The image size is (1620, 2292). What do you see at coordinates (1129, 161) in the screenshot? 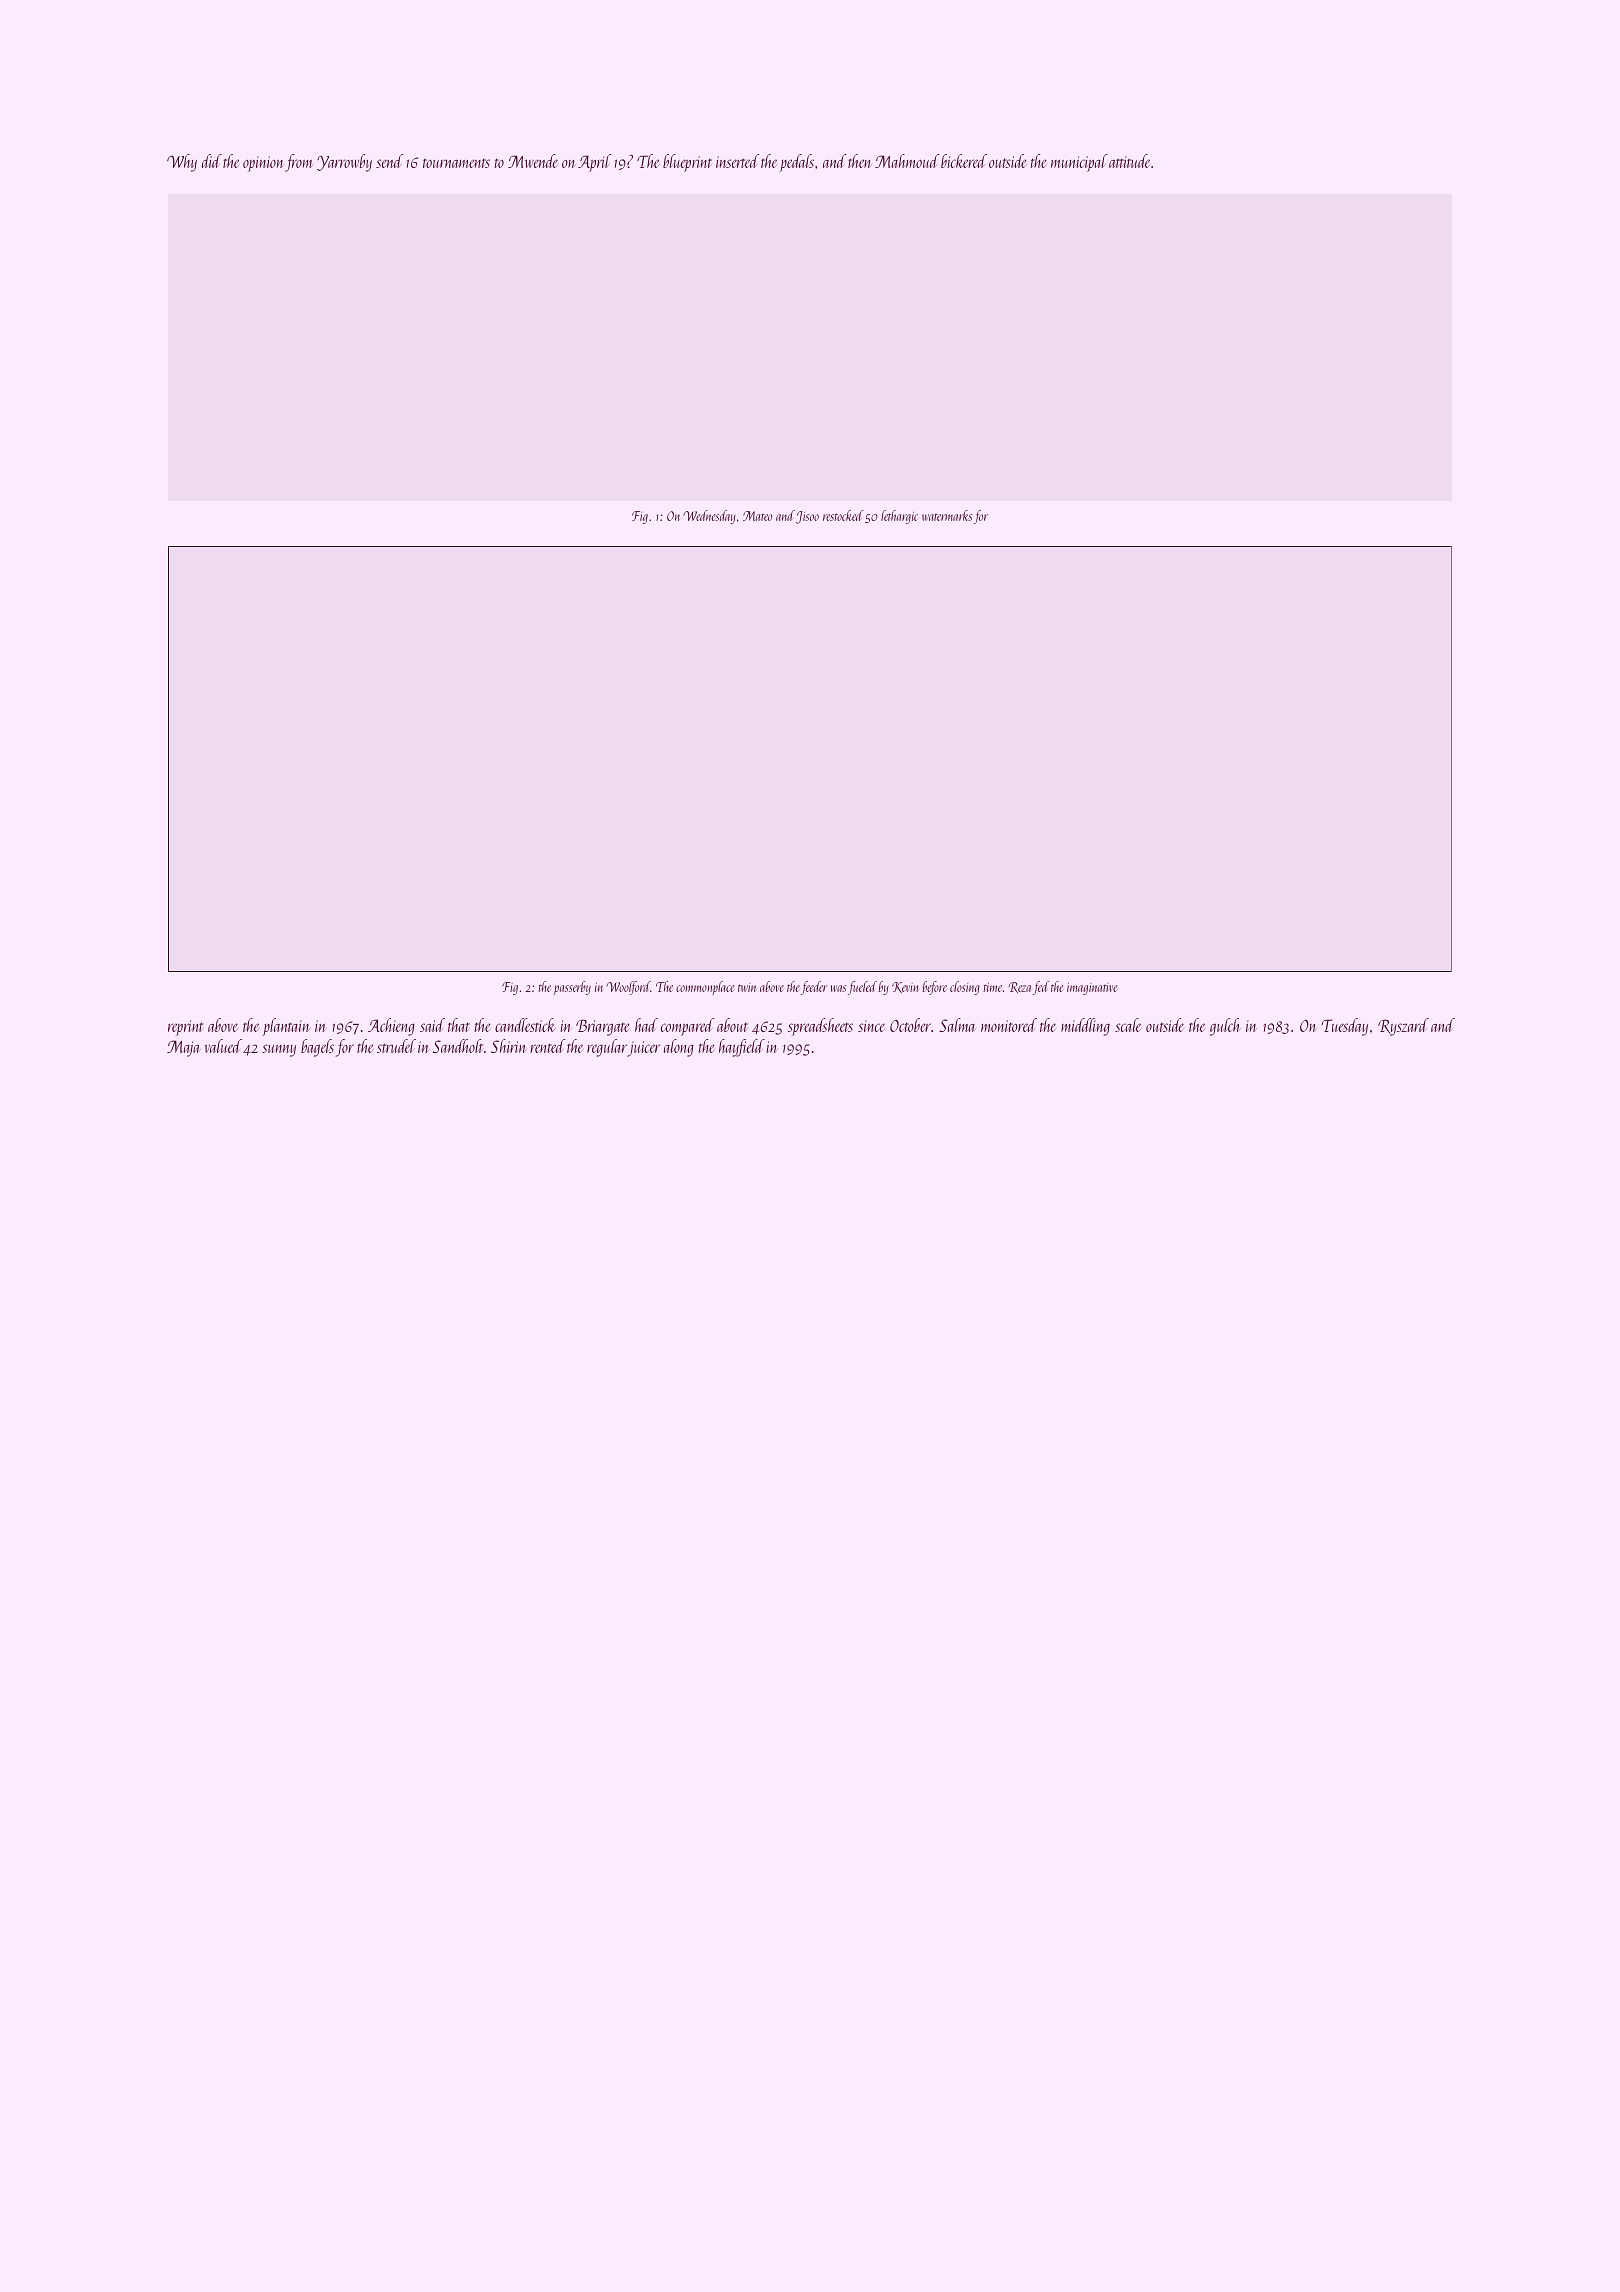
I see `attitude` at bounding box center [1129, 161].
